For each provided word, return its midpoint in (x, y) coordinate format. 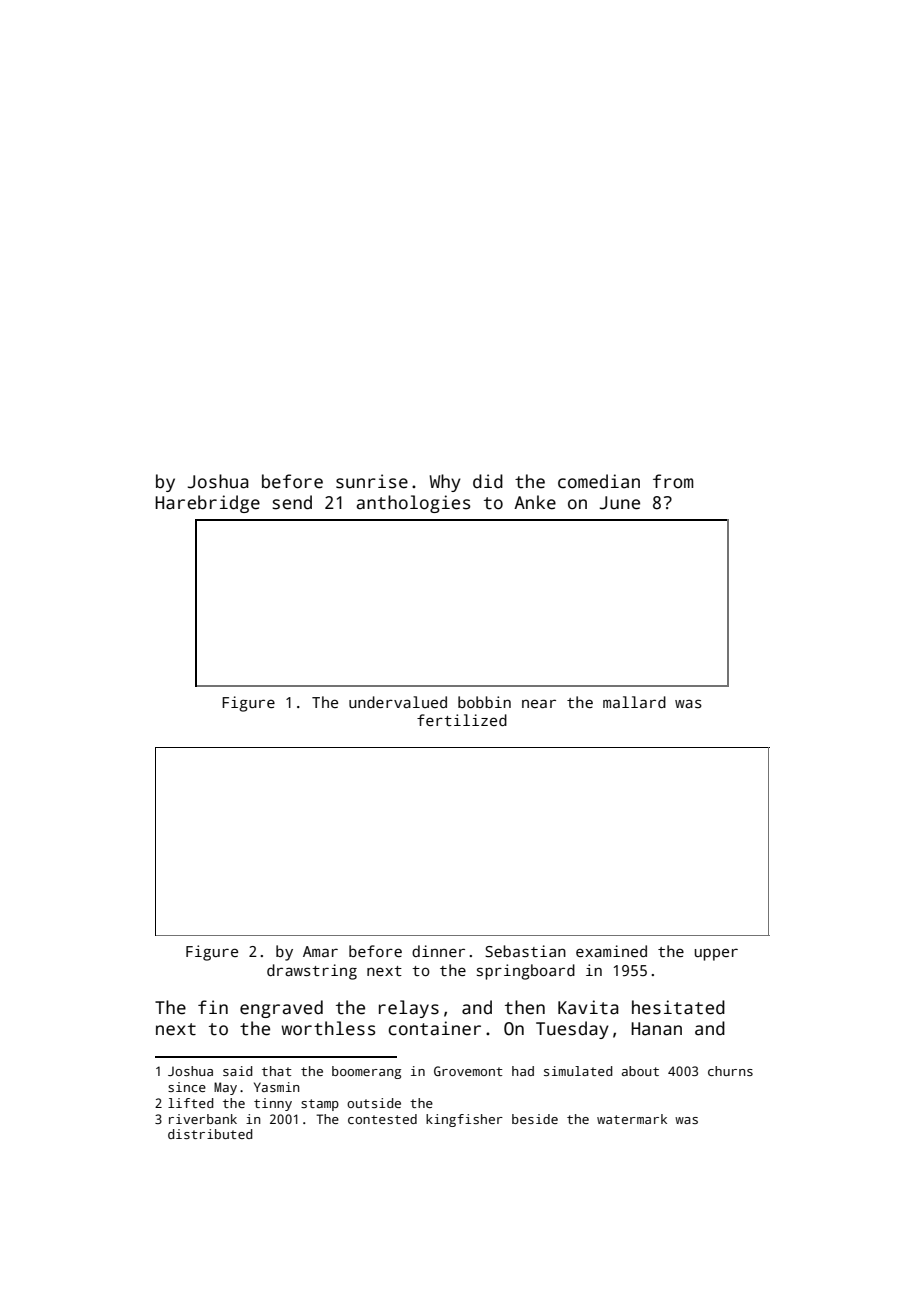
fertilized (462, 720)
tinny (273, 1104)
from (673, 481)
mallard (634, 702)
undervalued (398, 702)
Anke (535, 502)
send (292, 502)
